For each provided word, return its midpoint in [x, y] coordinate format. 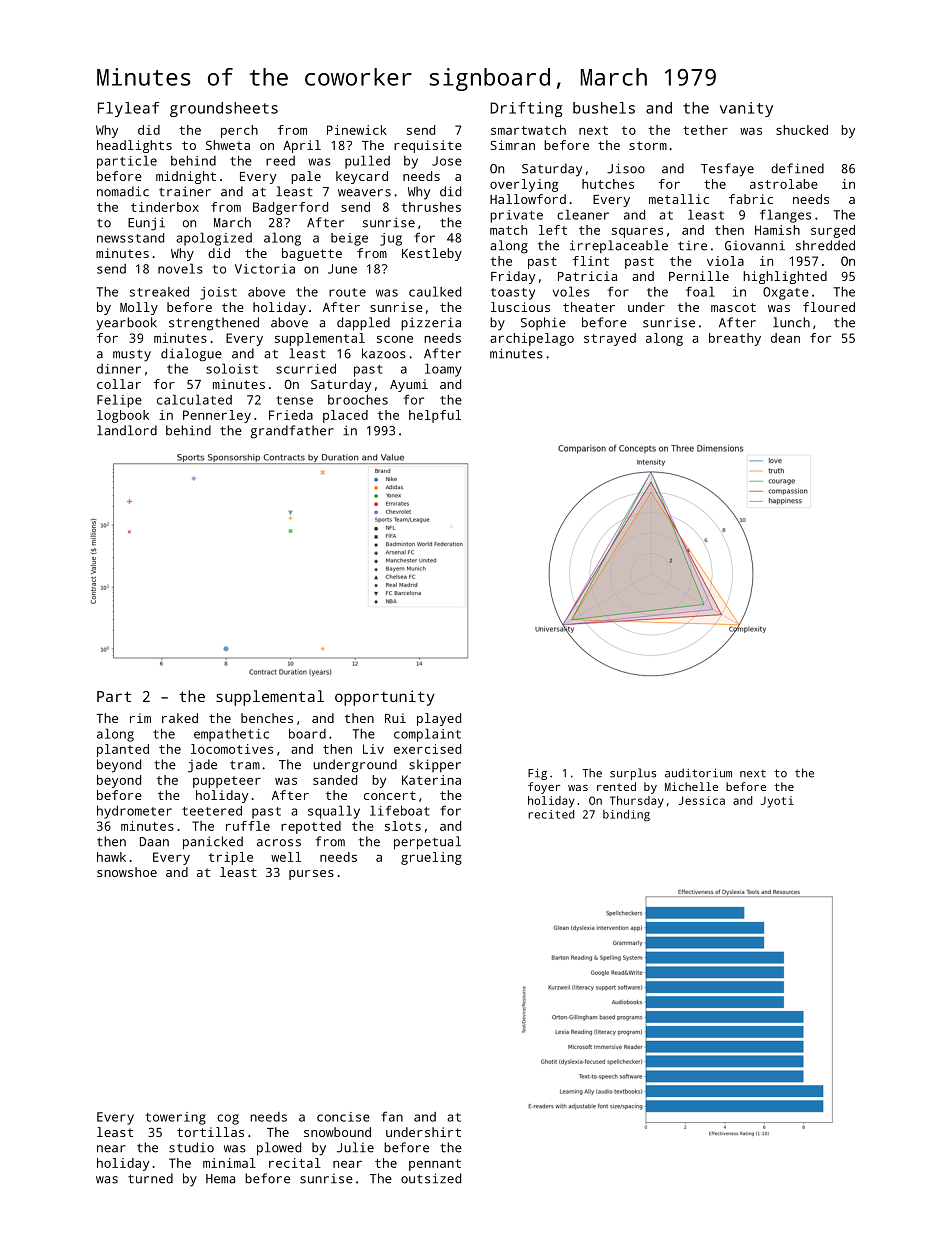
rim [140, 718]
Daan [154, 842]
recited [551, 814]
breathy [735, 339]
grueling [431, 858]
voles [571, 291]
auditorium [698, 773]
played [439, 719]
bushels [604, 108]
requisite [428, 146]
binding [626, 815]
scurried [306, 368]
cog [228, 1119]
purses [311, 875]
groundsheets [224, 109]
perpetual [427, 843]
